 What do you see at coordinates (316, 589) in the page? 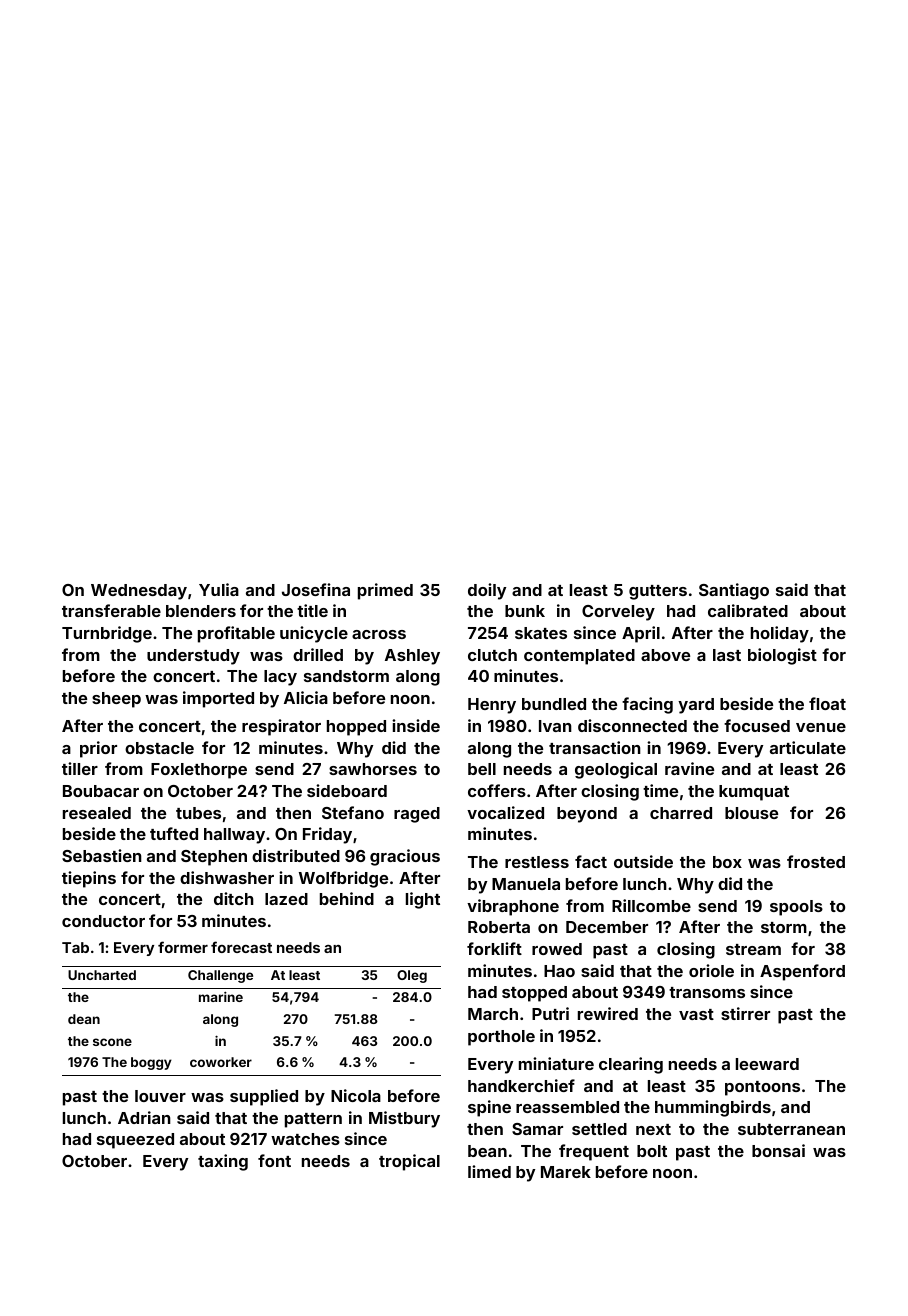
I see `Josefina` at bounding box center [316, 589].
